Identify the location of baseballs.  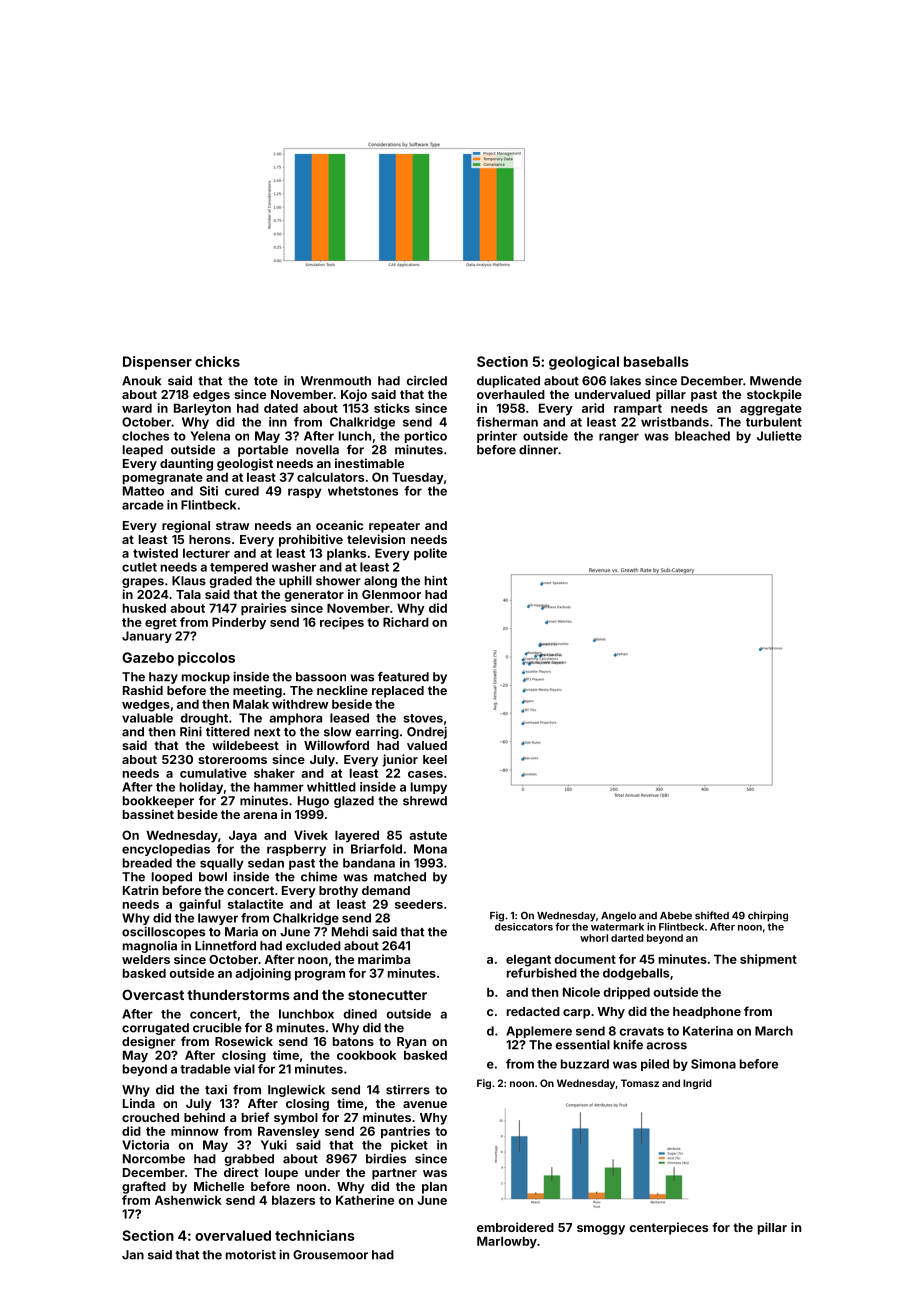
(656, 361).
